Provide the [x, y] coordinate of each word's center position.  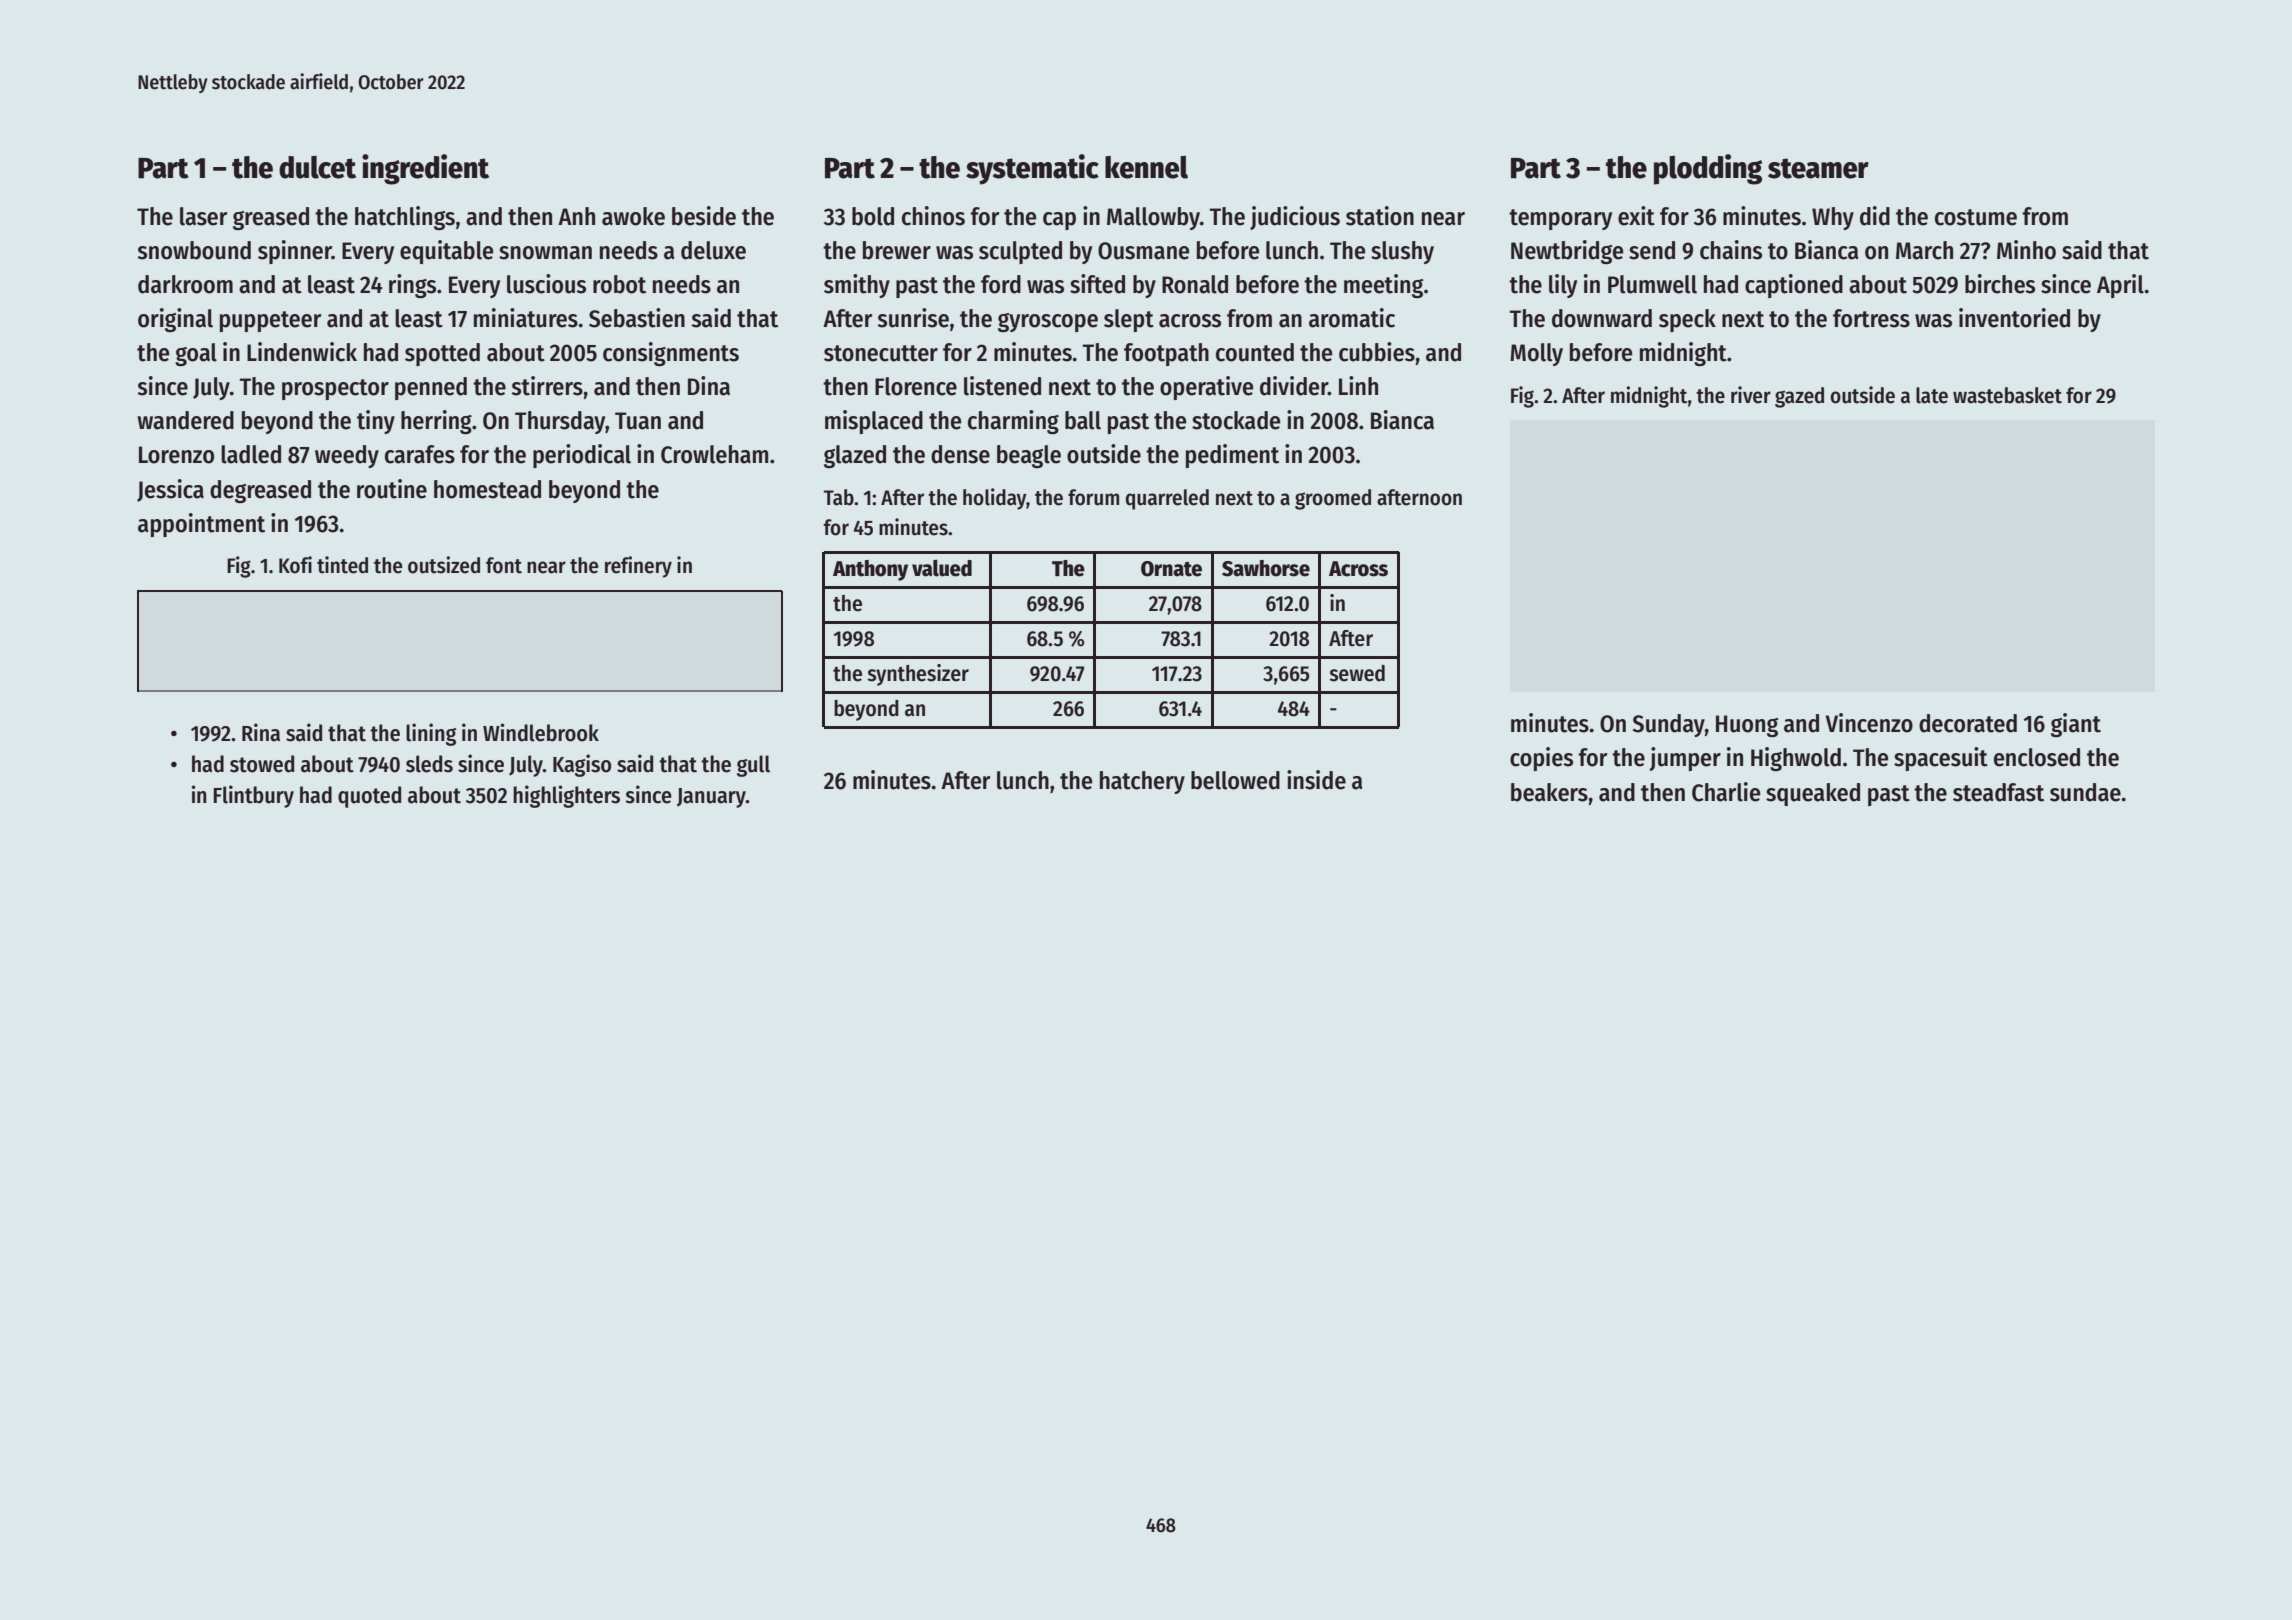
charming [1013, 422]
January [711, 798]
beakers [1549, 792]
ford [1001, 284]
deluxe [713, 250]
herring [436, 422]
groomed [1333, 499]
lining [431, 734]
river [1751, 395]
